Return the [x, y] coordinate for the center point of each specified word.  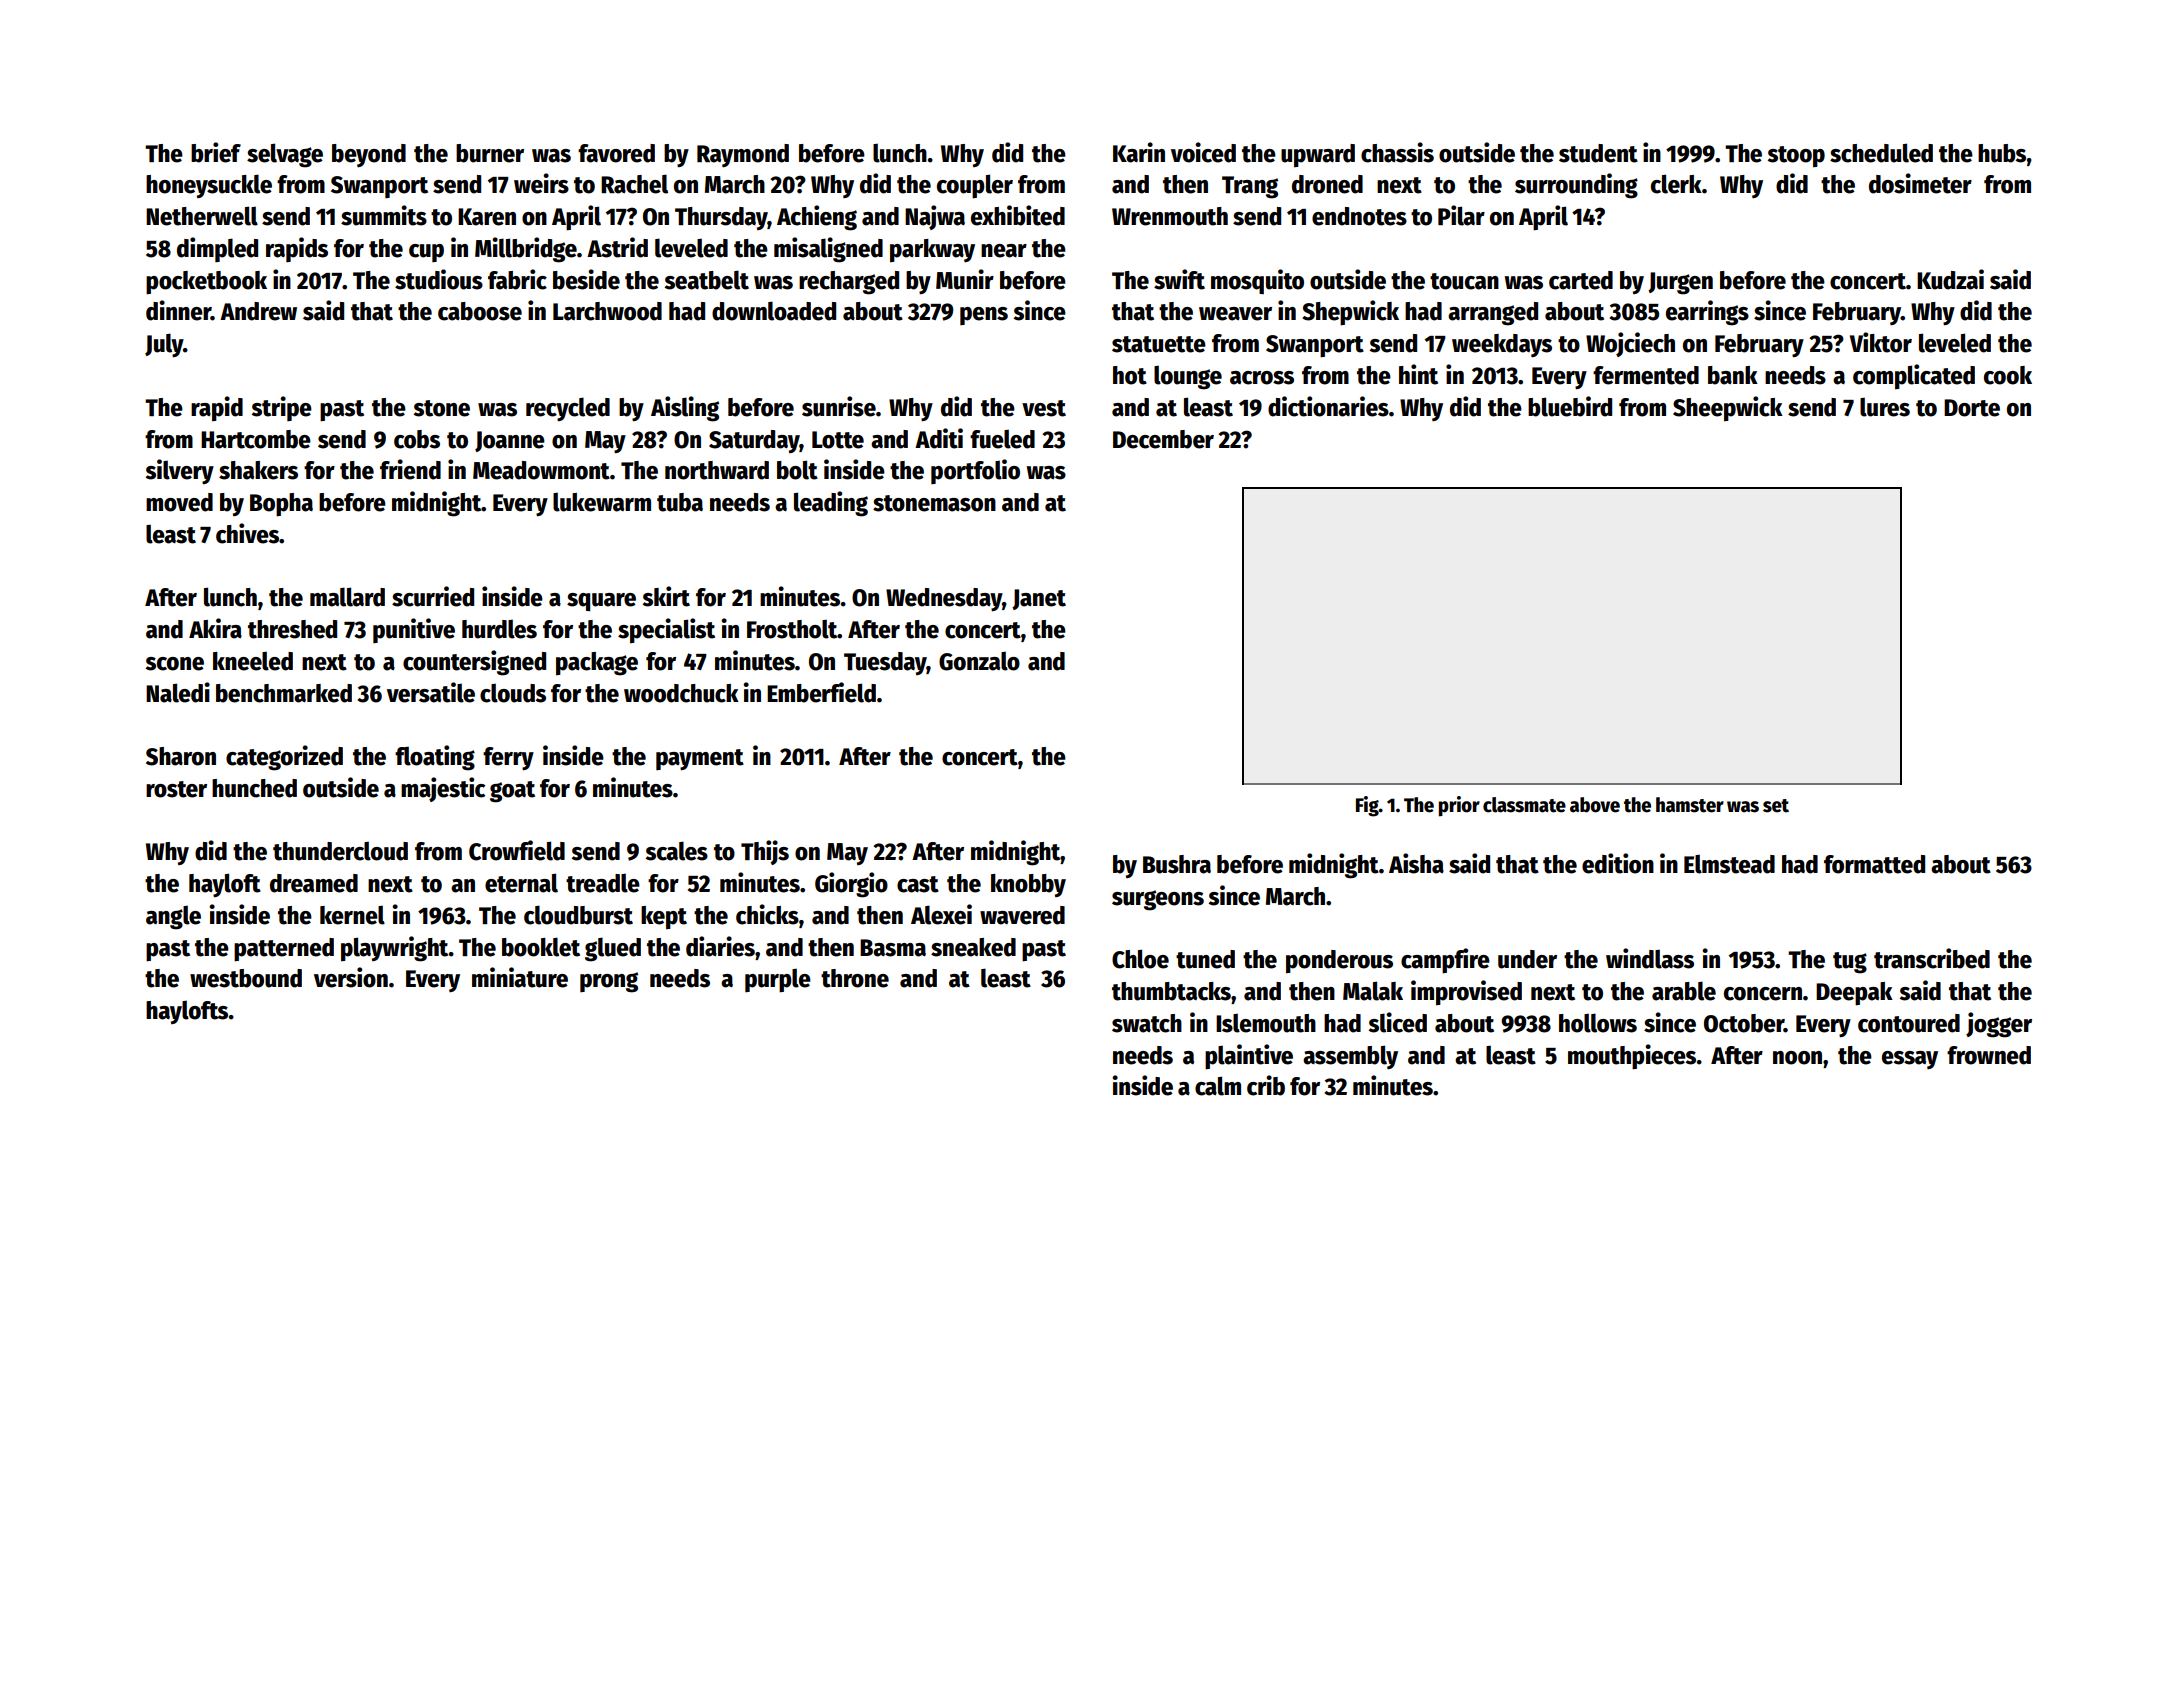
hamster [1690, 805]
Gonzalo [979, 661]
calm [1218, 1086]
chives [247, 533]
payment [700, 759]
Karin [1139, 152]
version [351, 977]
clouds [513, 693]
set [1776, 806]
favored [616, 153]
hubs [2002, 153]
